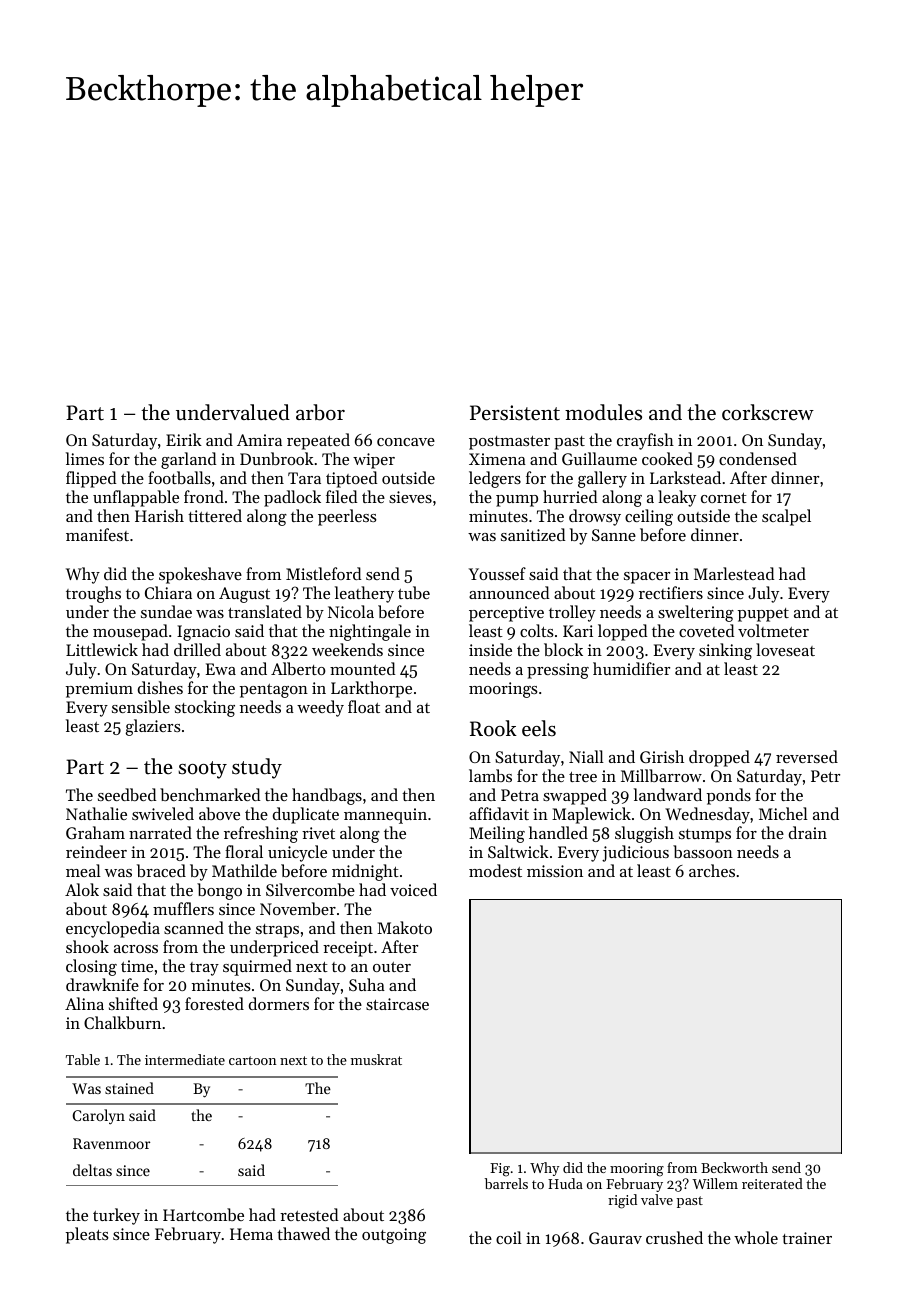 The height and width of the screenshot is (1316, 908). Describe the element at coordinates (244, 851) in the screenshot. I see `floral` at that location.
